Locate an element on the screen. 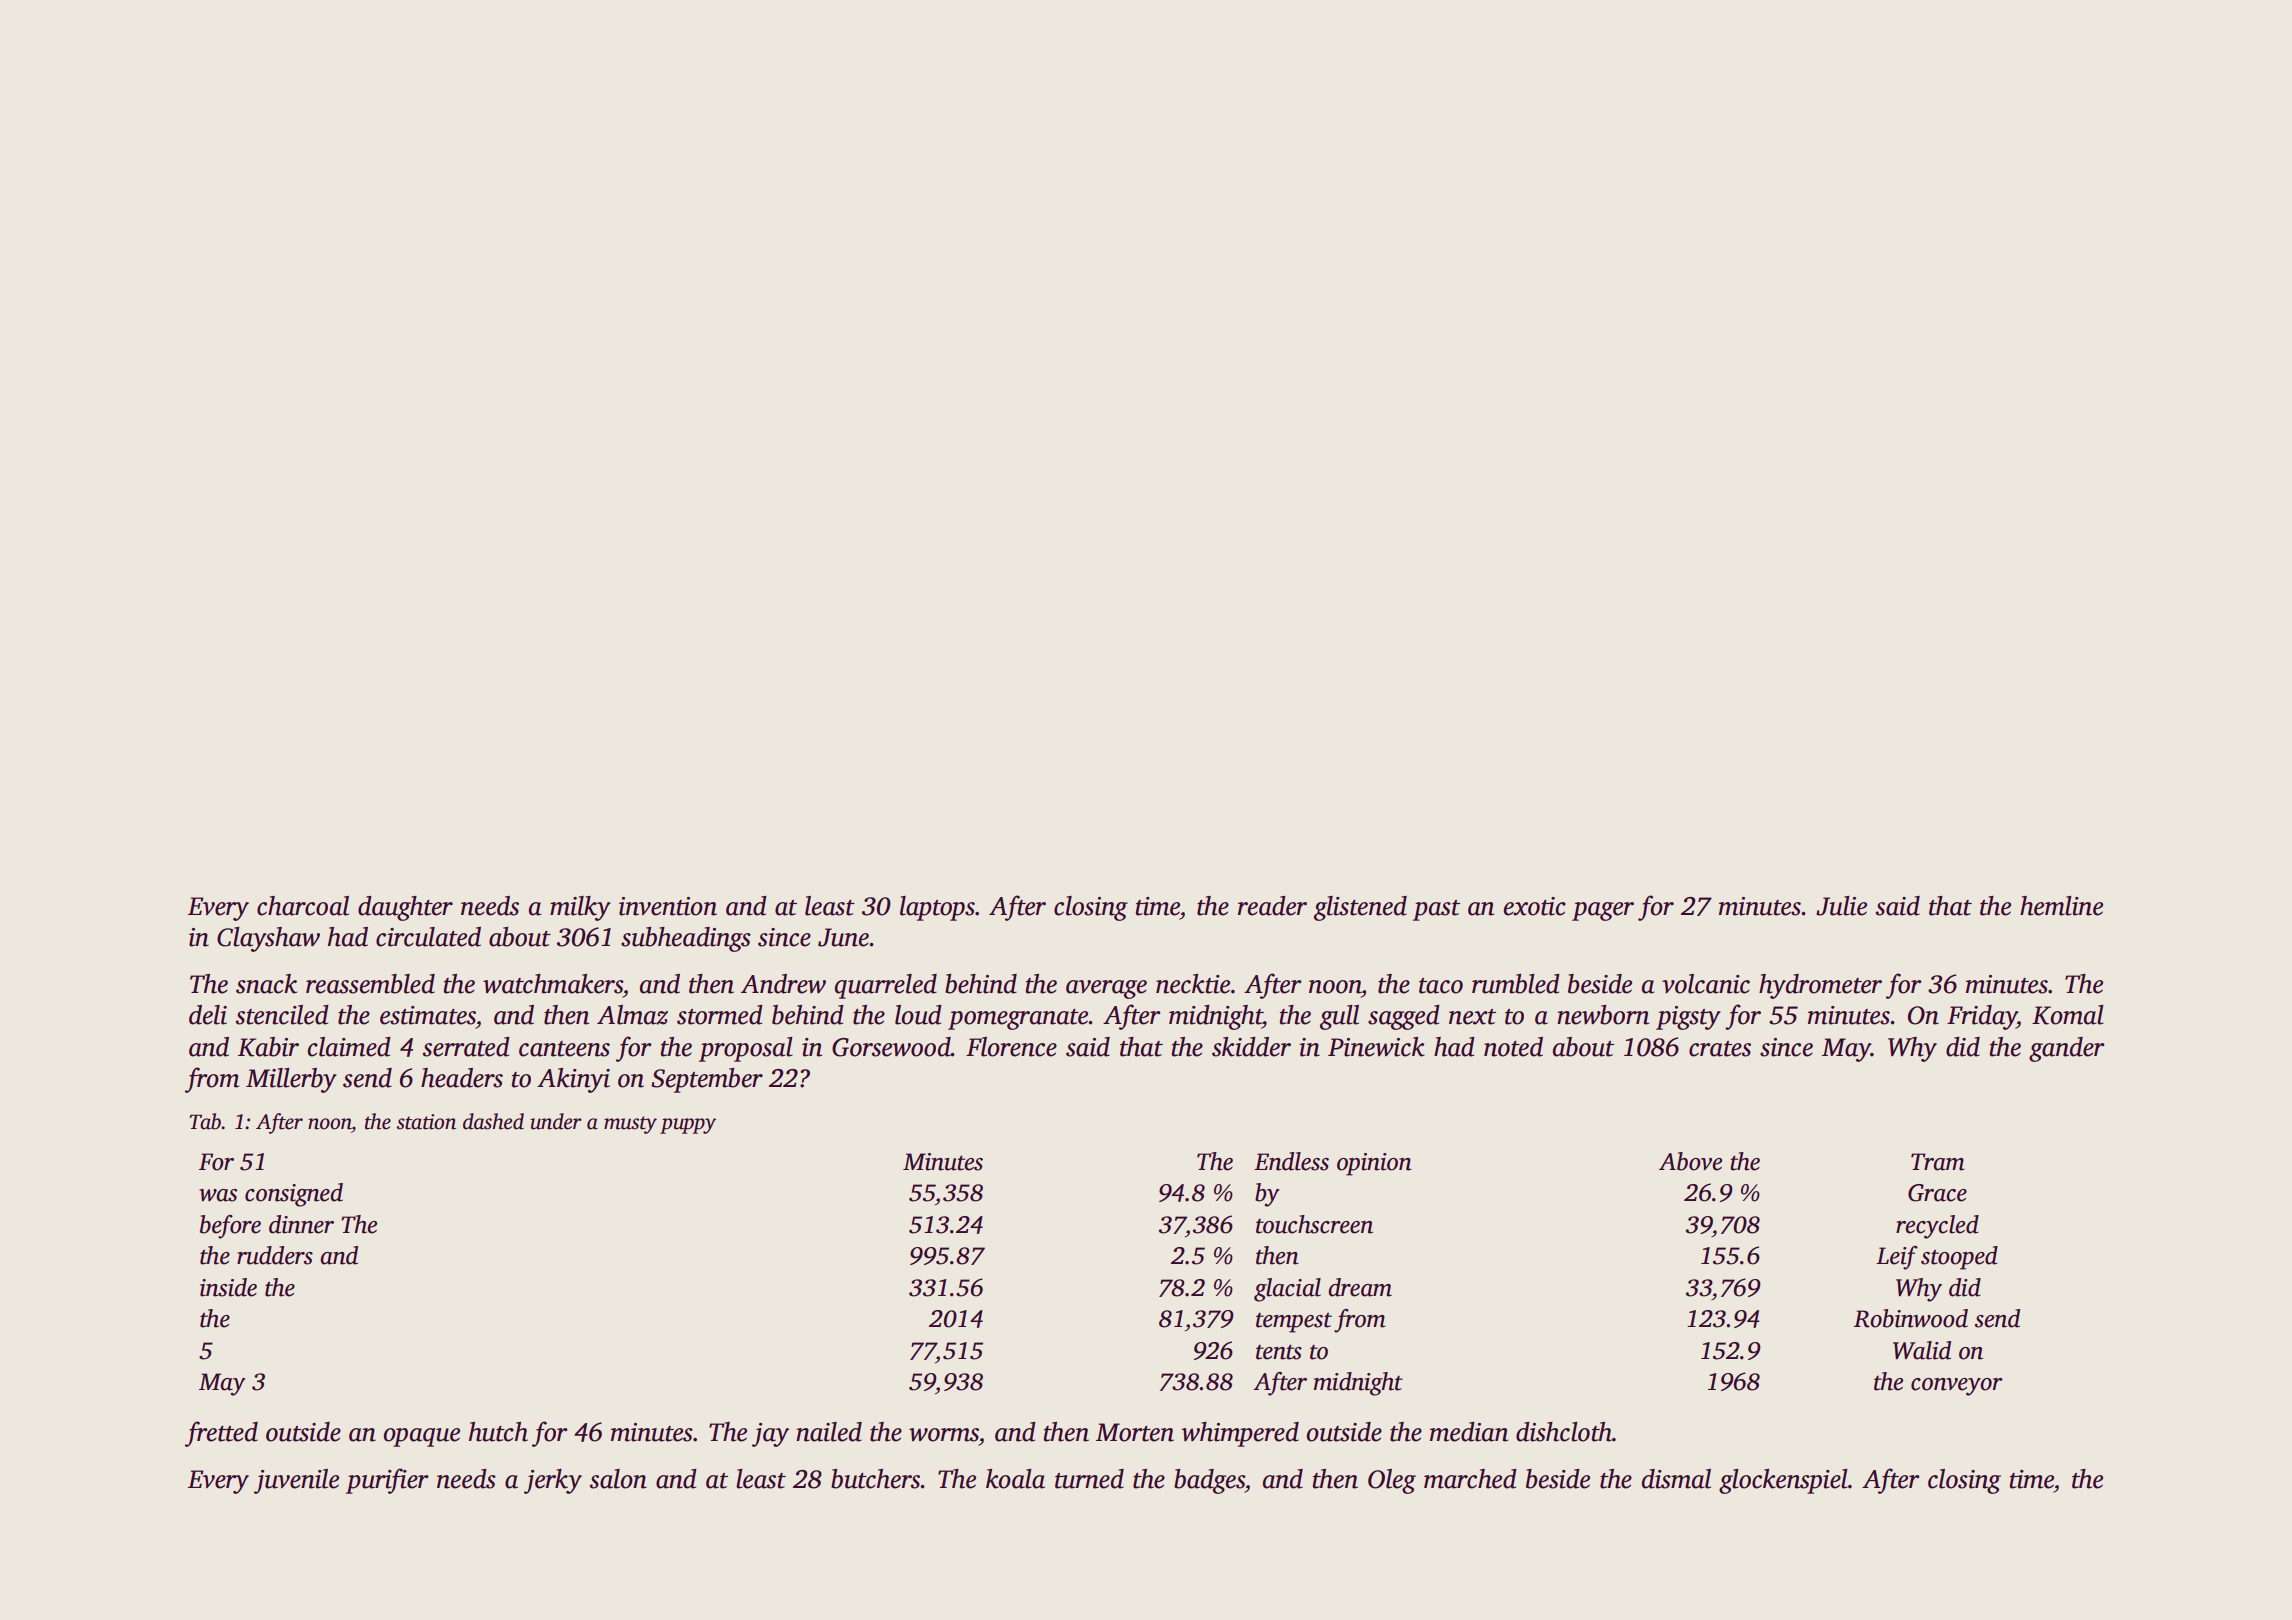  subheadings is located at coordinates (686, 939).
